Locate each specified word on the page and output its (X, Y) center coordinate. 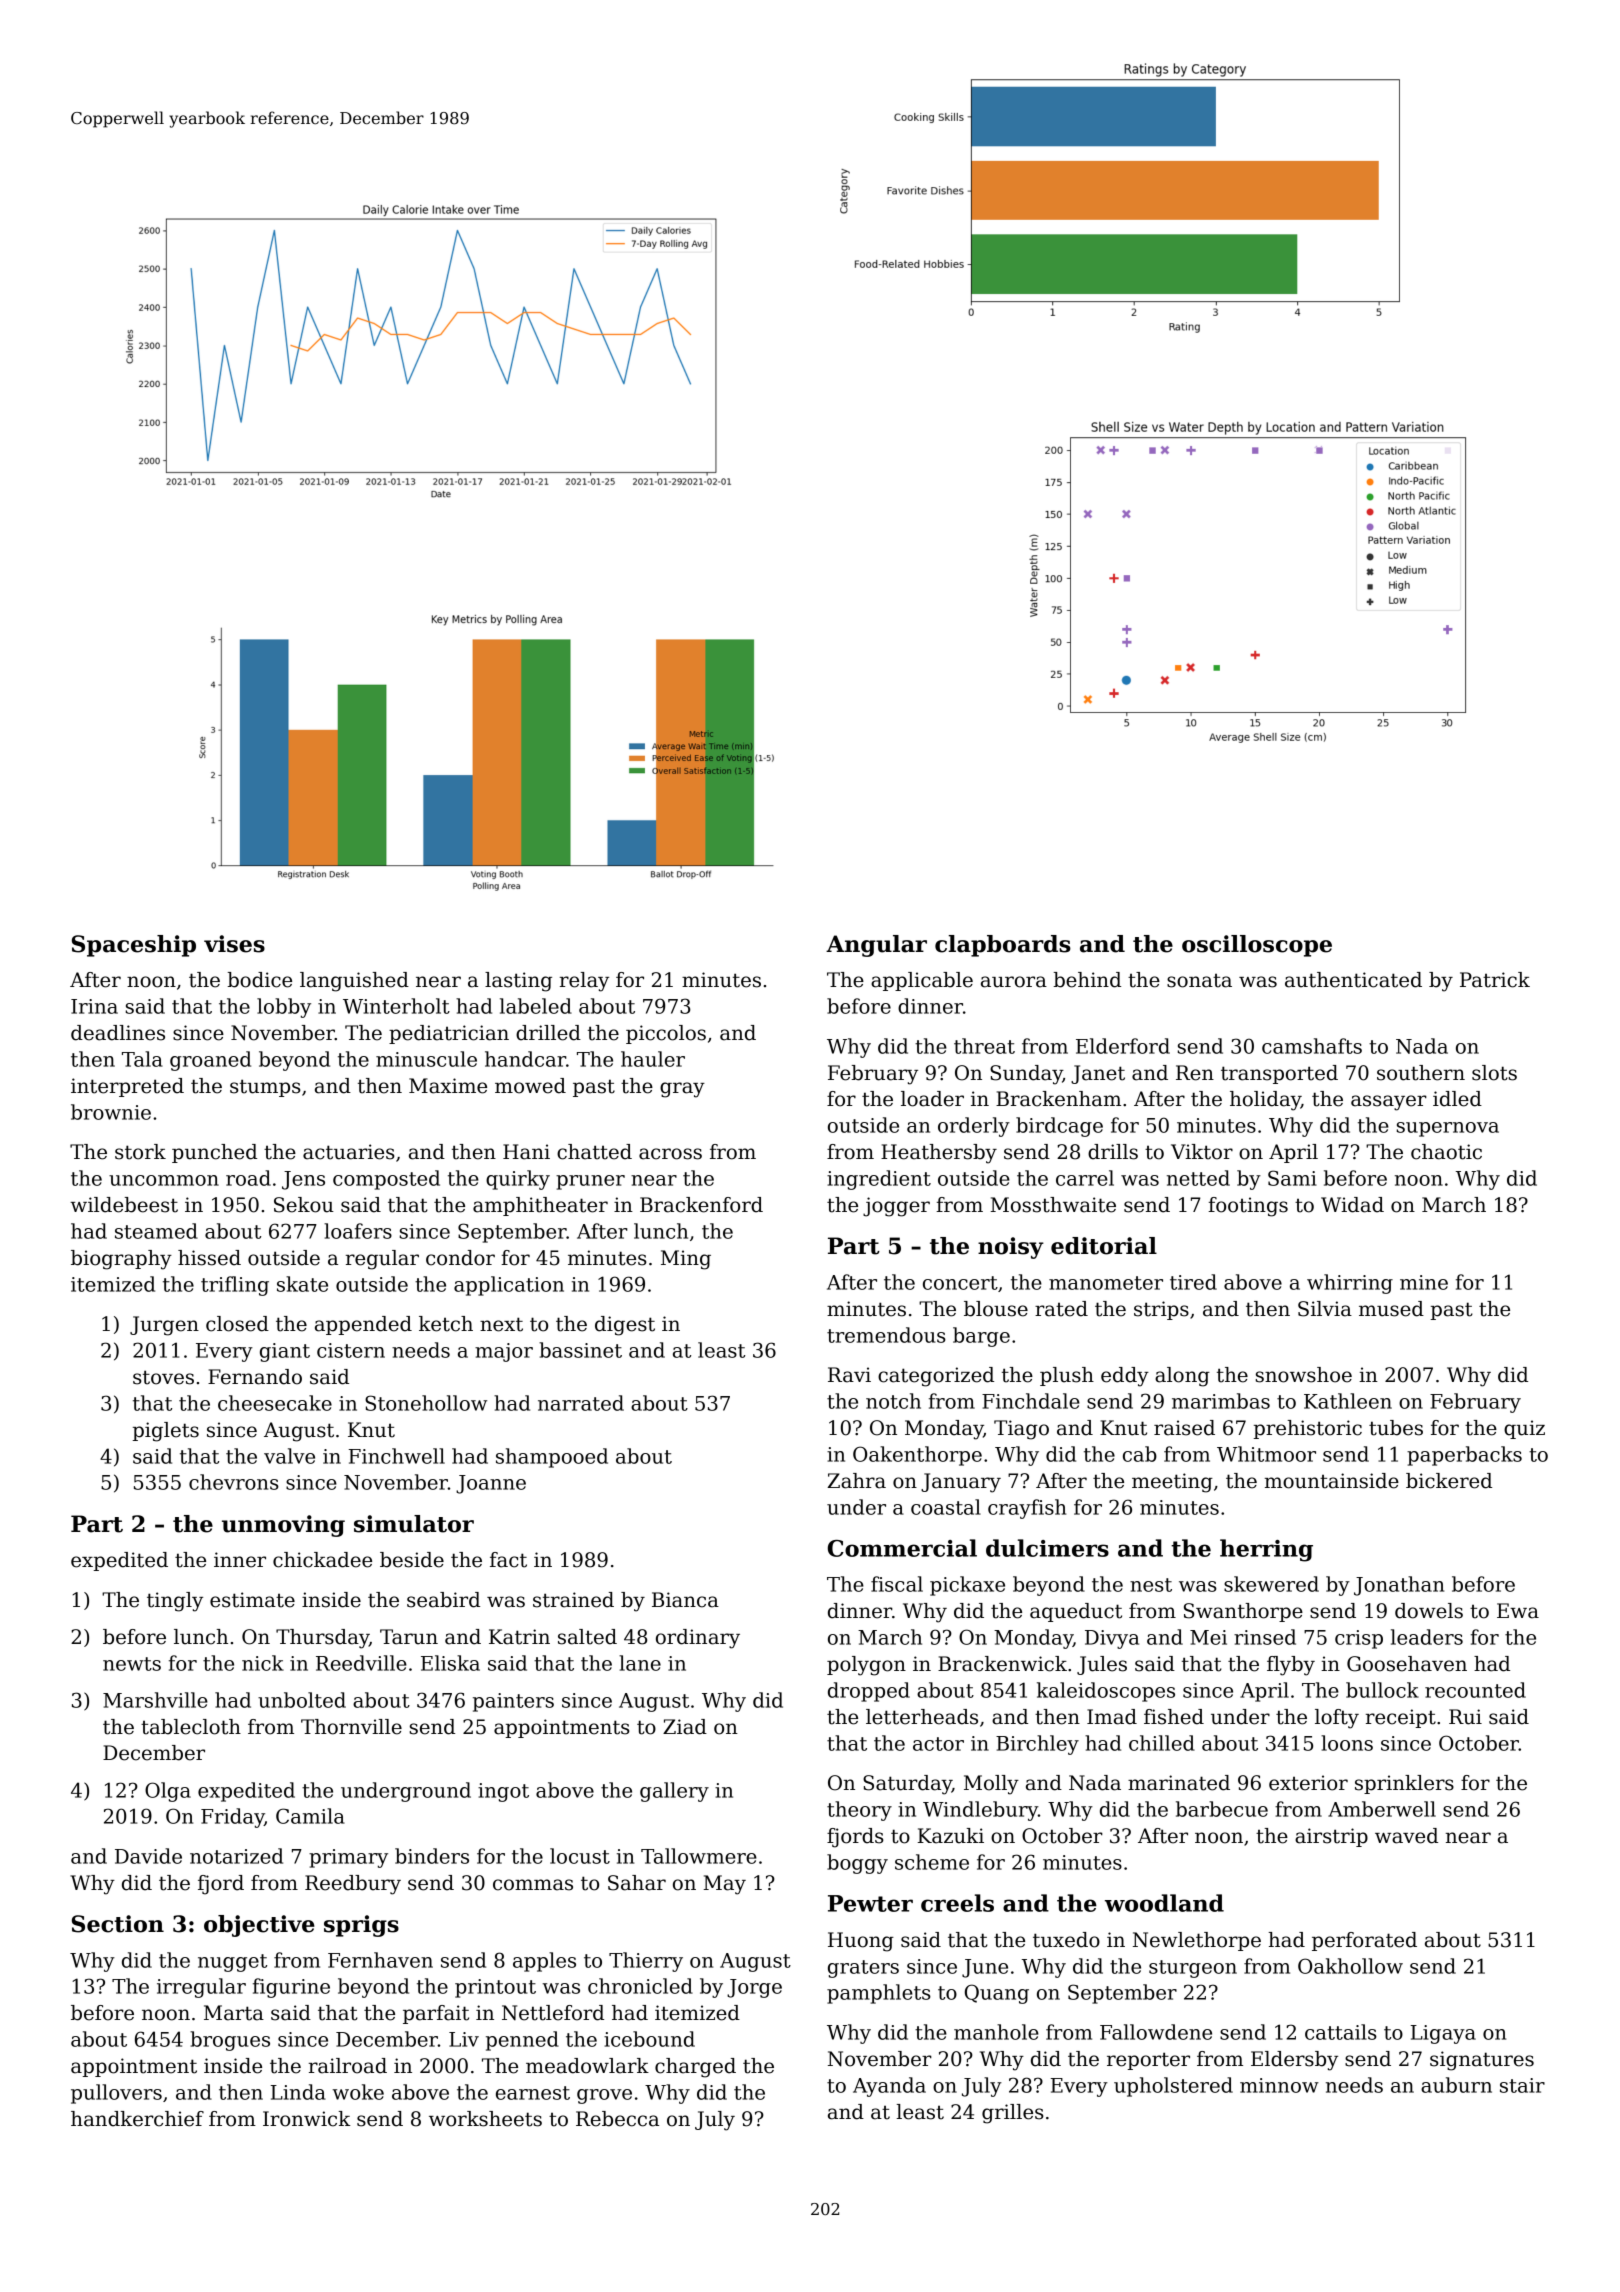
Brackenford (701, 1205)
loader (932, 1099)
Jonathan (1399, 1586)
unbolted (302, 1700)
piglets (165, 1432)
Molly (991, 1785)
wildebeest (124, 1205)
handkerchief (137, 2119)
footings (1248, 1207)
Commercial (902, 1548)
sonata (1199, 981)
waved (1406, 1836)
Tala (142, 1059)
